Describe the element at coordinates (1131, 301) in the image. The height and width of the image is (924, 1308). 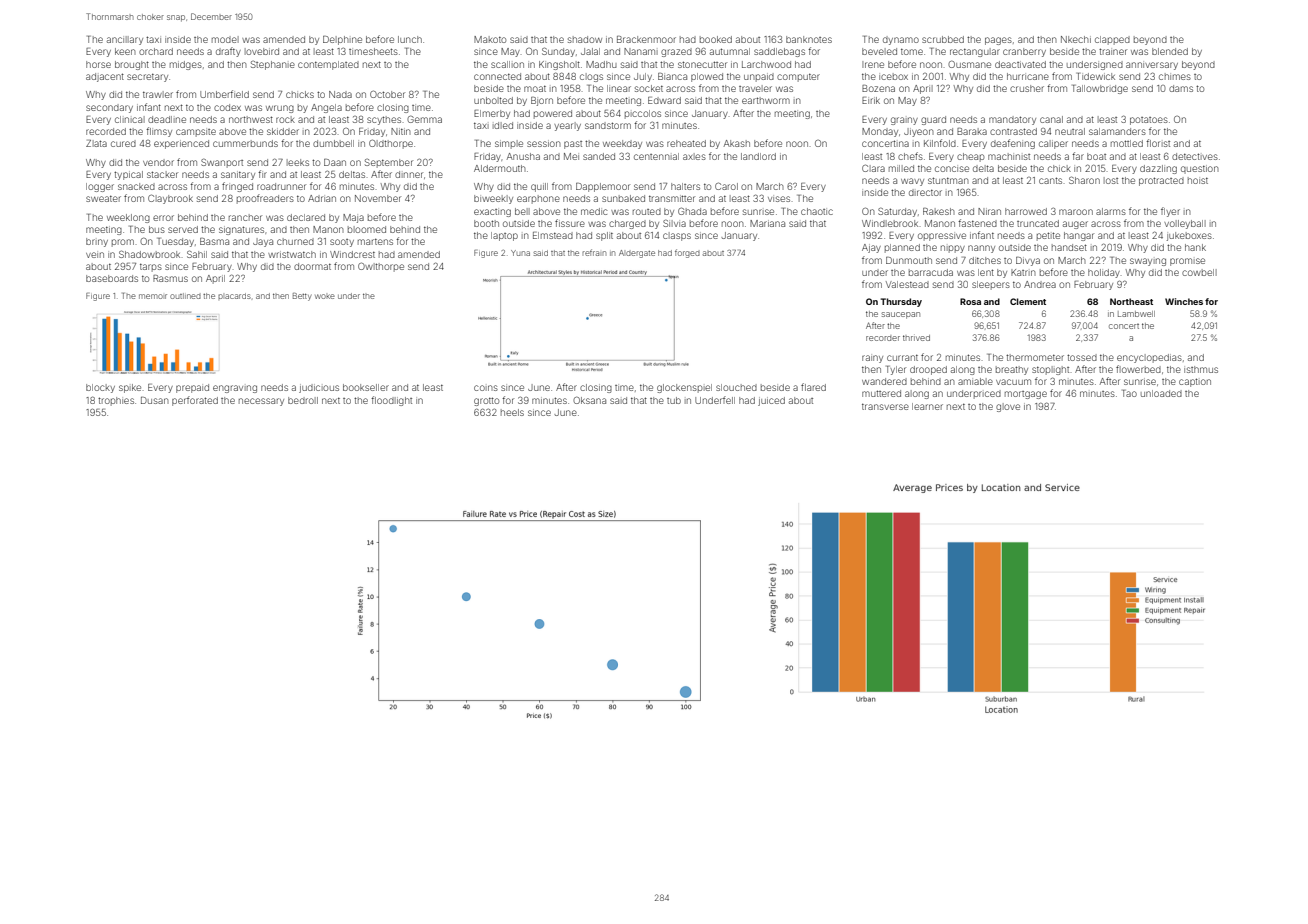
I see `Northeast` at that location.
